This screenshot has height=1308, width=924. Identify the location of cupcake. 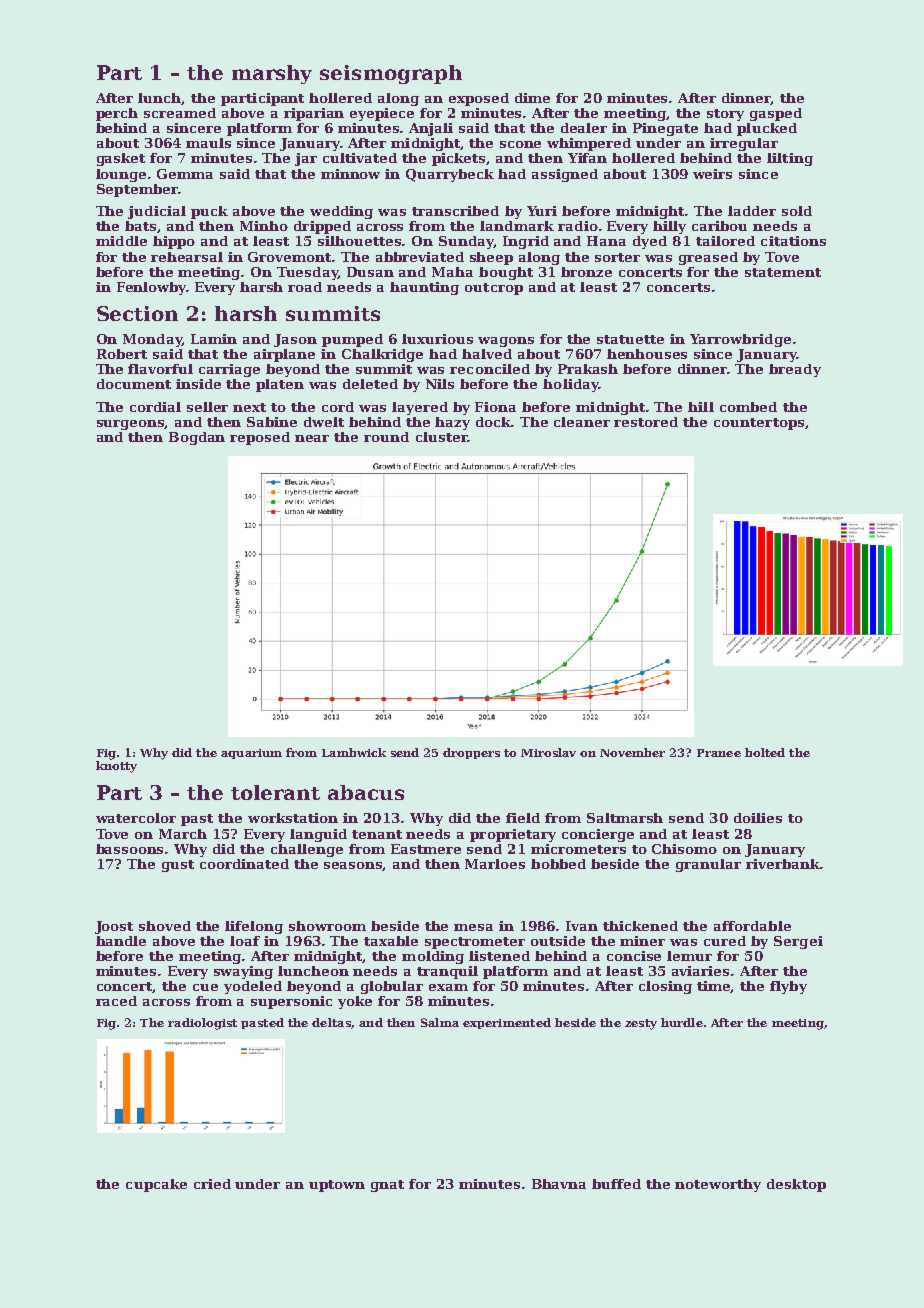
(156, 1185).
